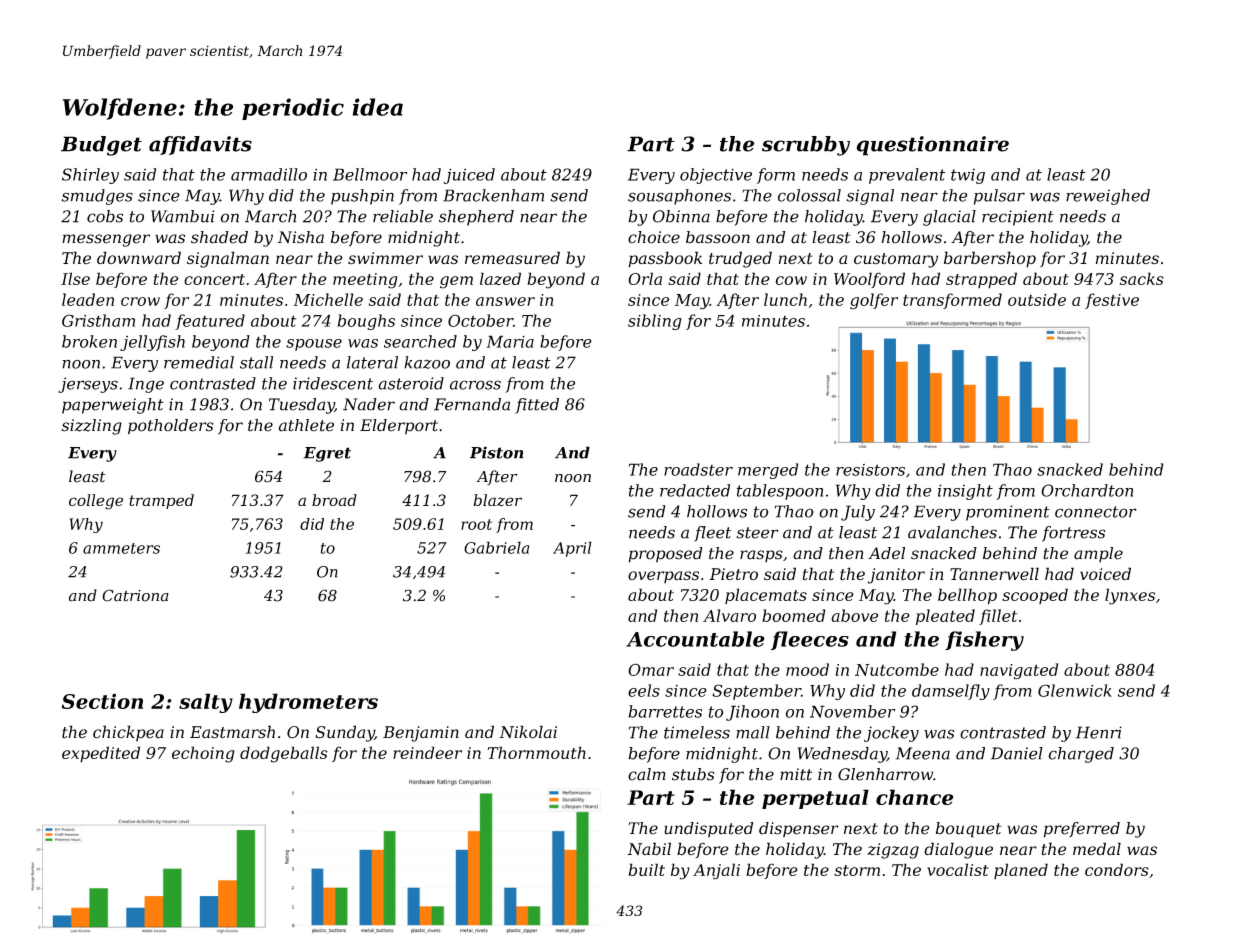 The width and height of the screenshot is (1233, 952). I want to click on insight, so click(965, 492).
